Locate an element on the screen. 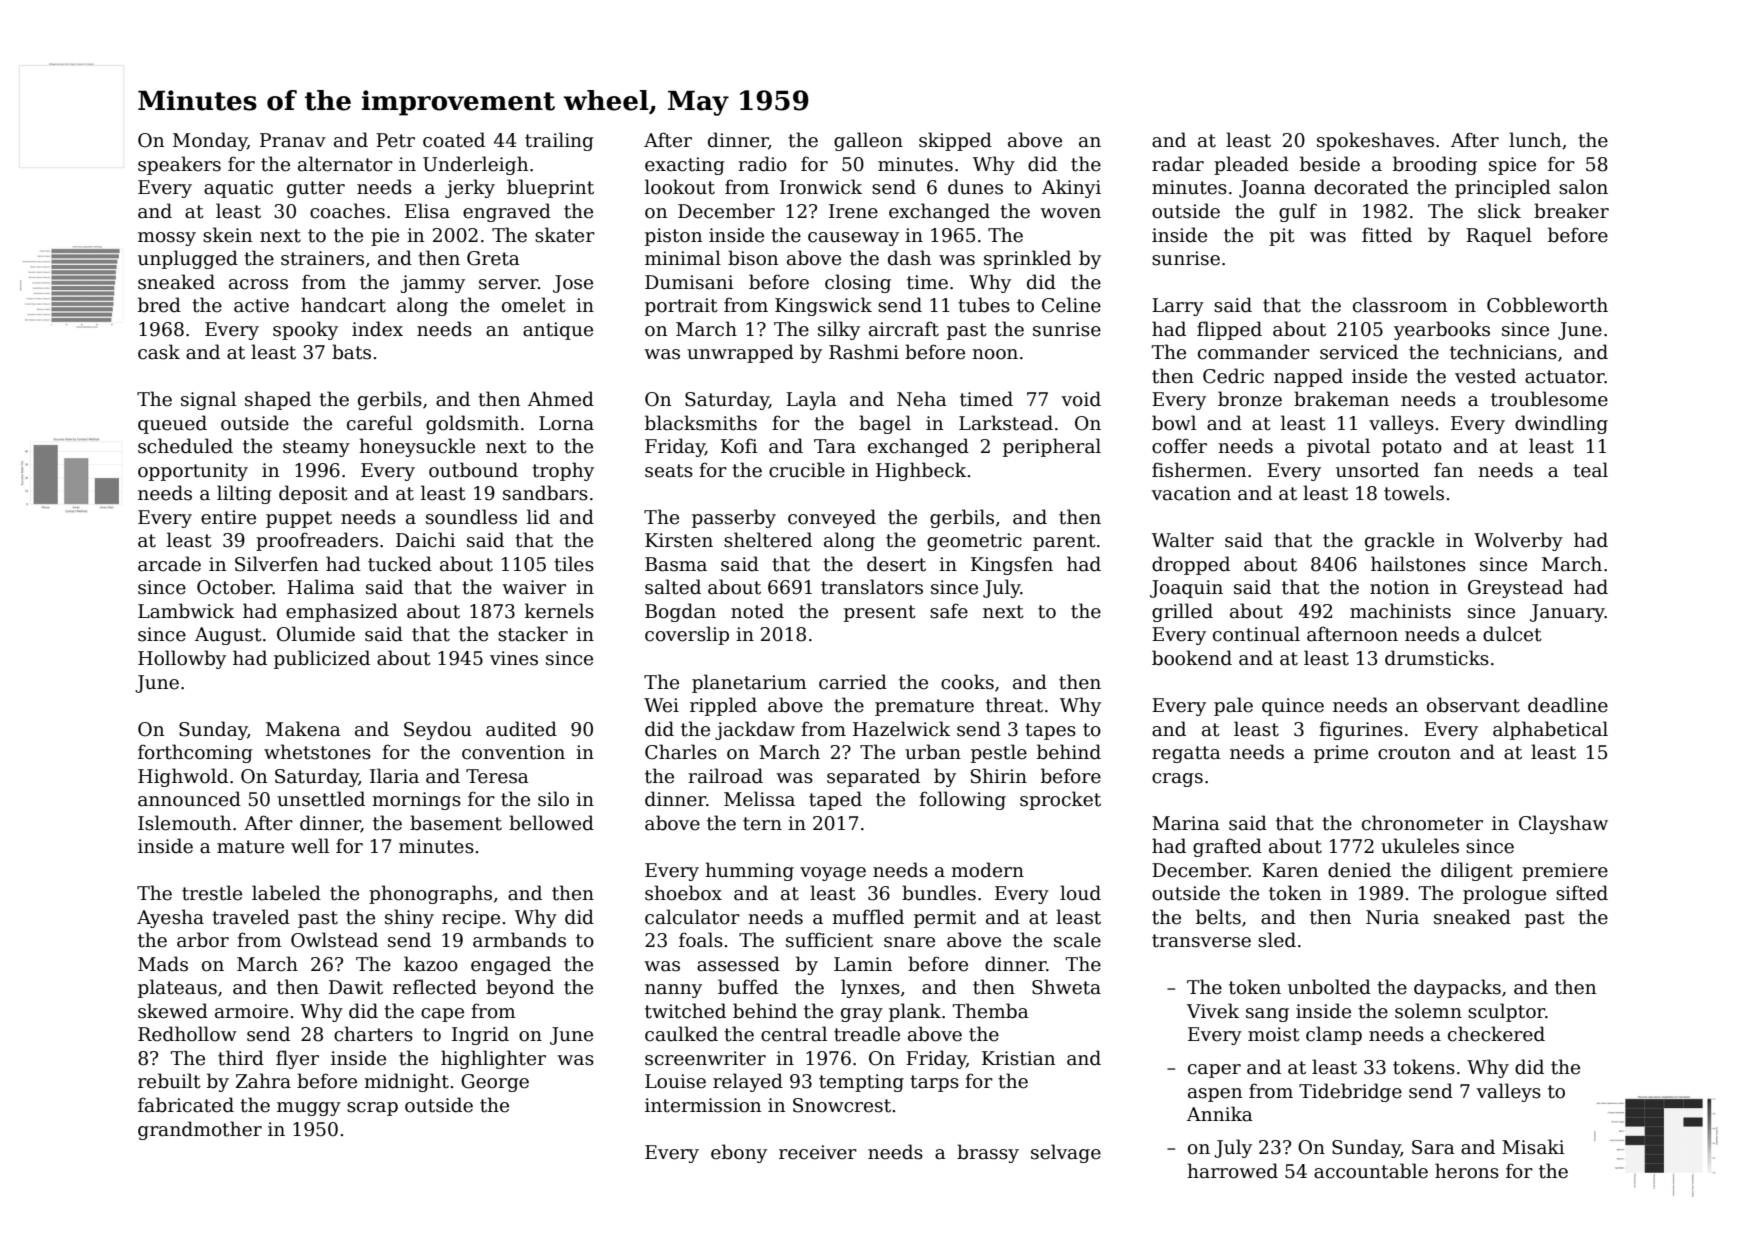  sprocket is located at coordinates (1060, 800).
